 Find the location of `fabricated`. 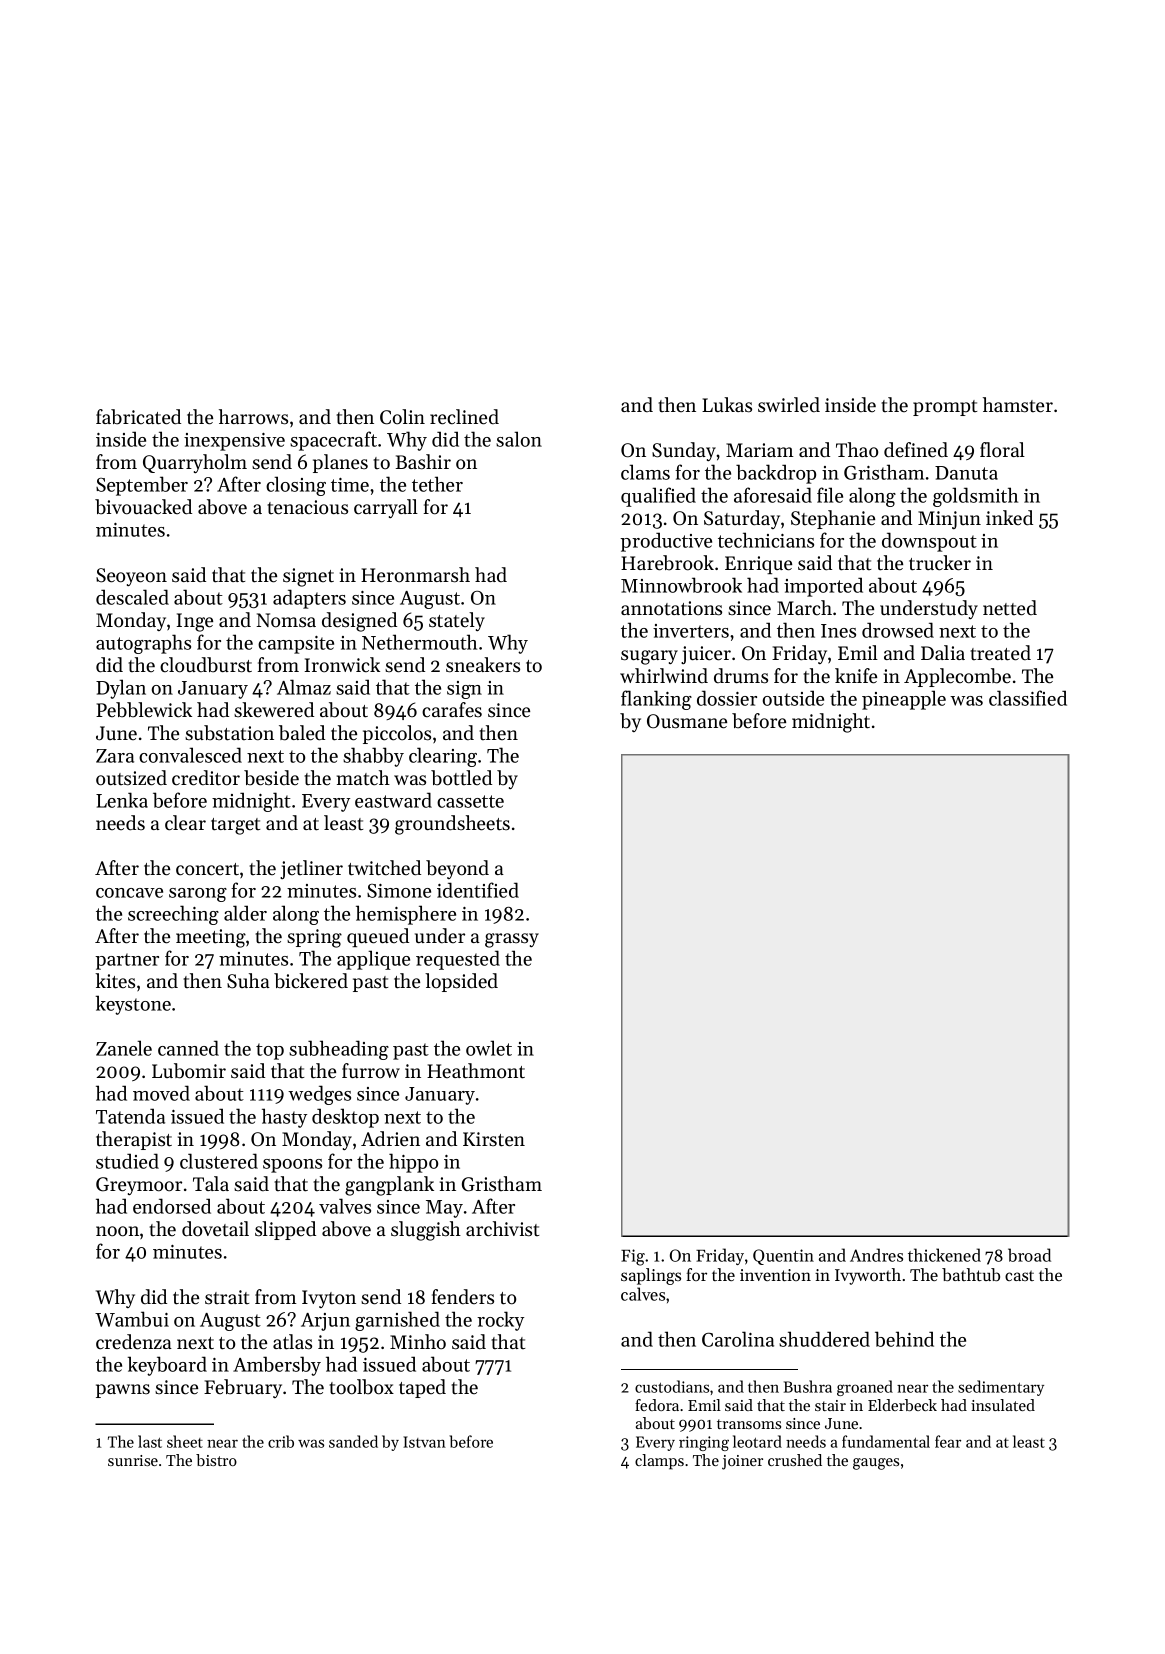

fabricated is located at coordinates (138, 417).
